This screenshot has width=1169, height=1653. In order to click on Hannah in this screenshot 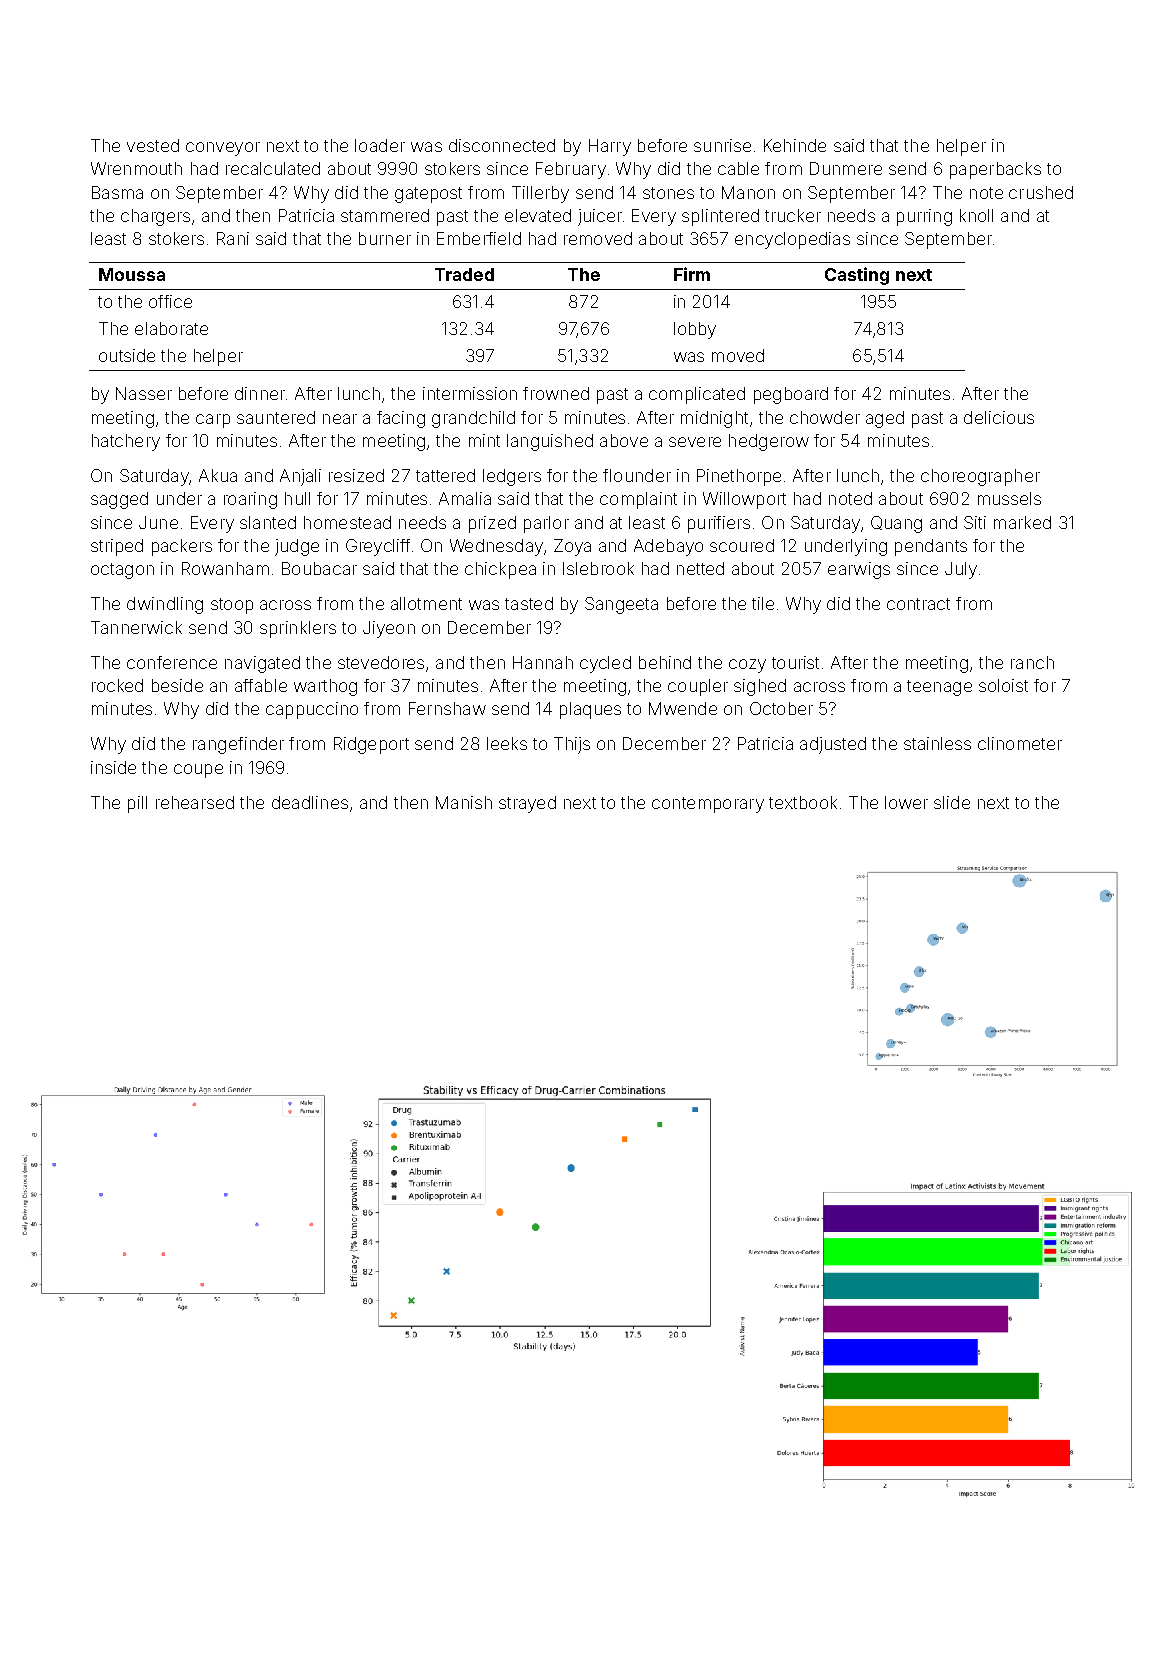, I will do `click(543, 662)`.
